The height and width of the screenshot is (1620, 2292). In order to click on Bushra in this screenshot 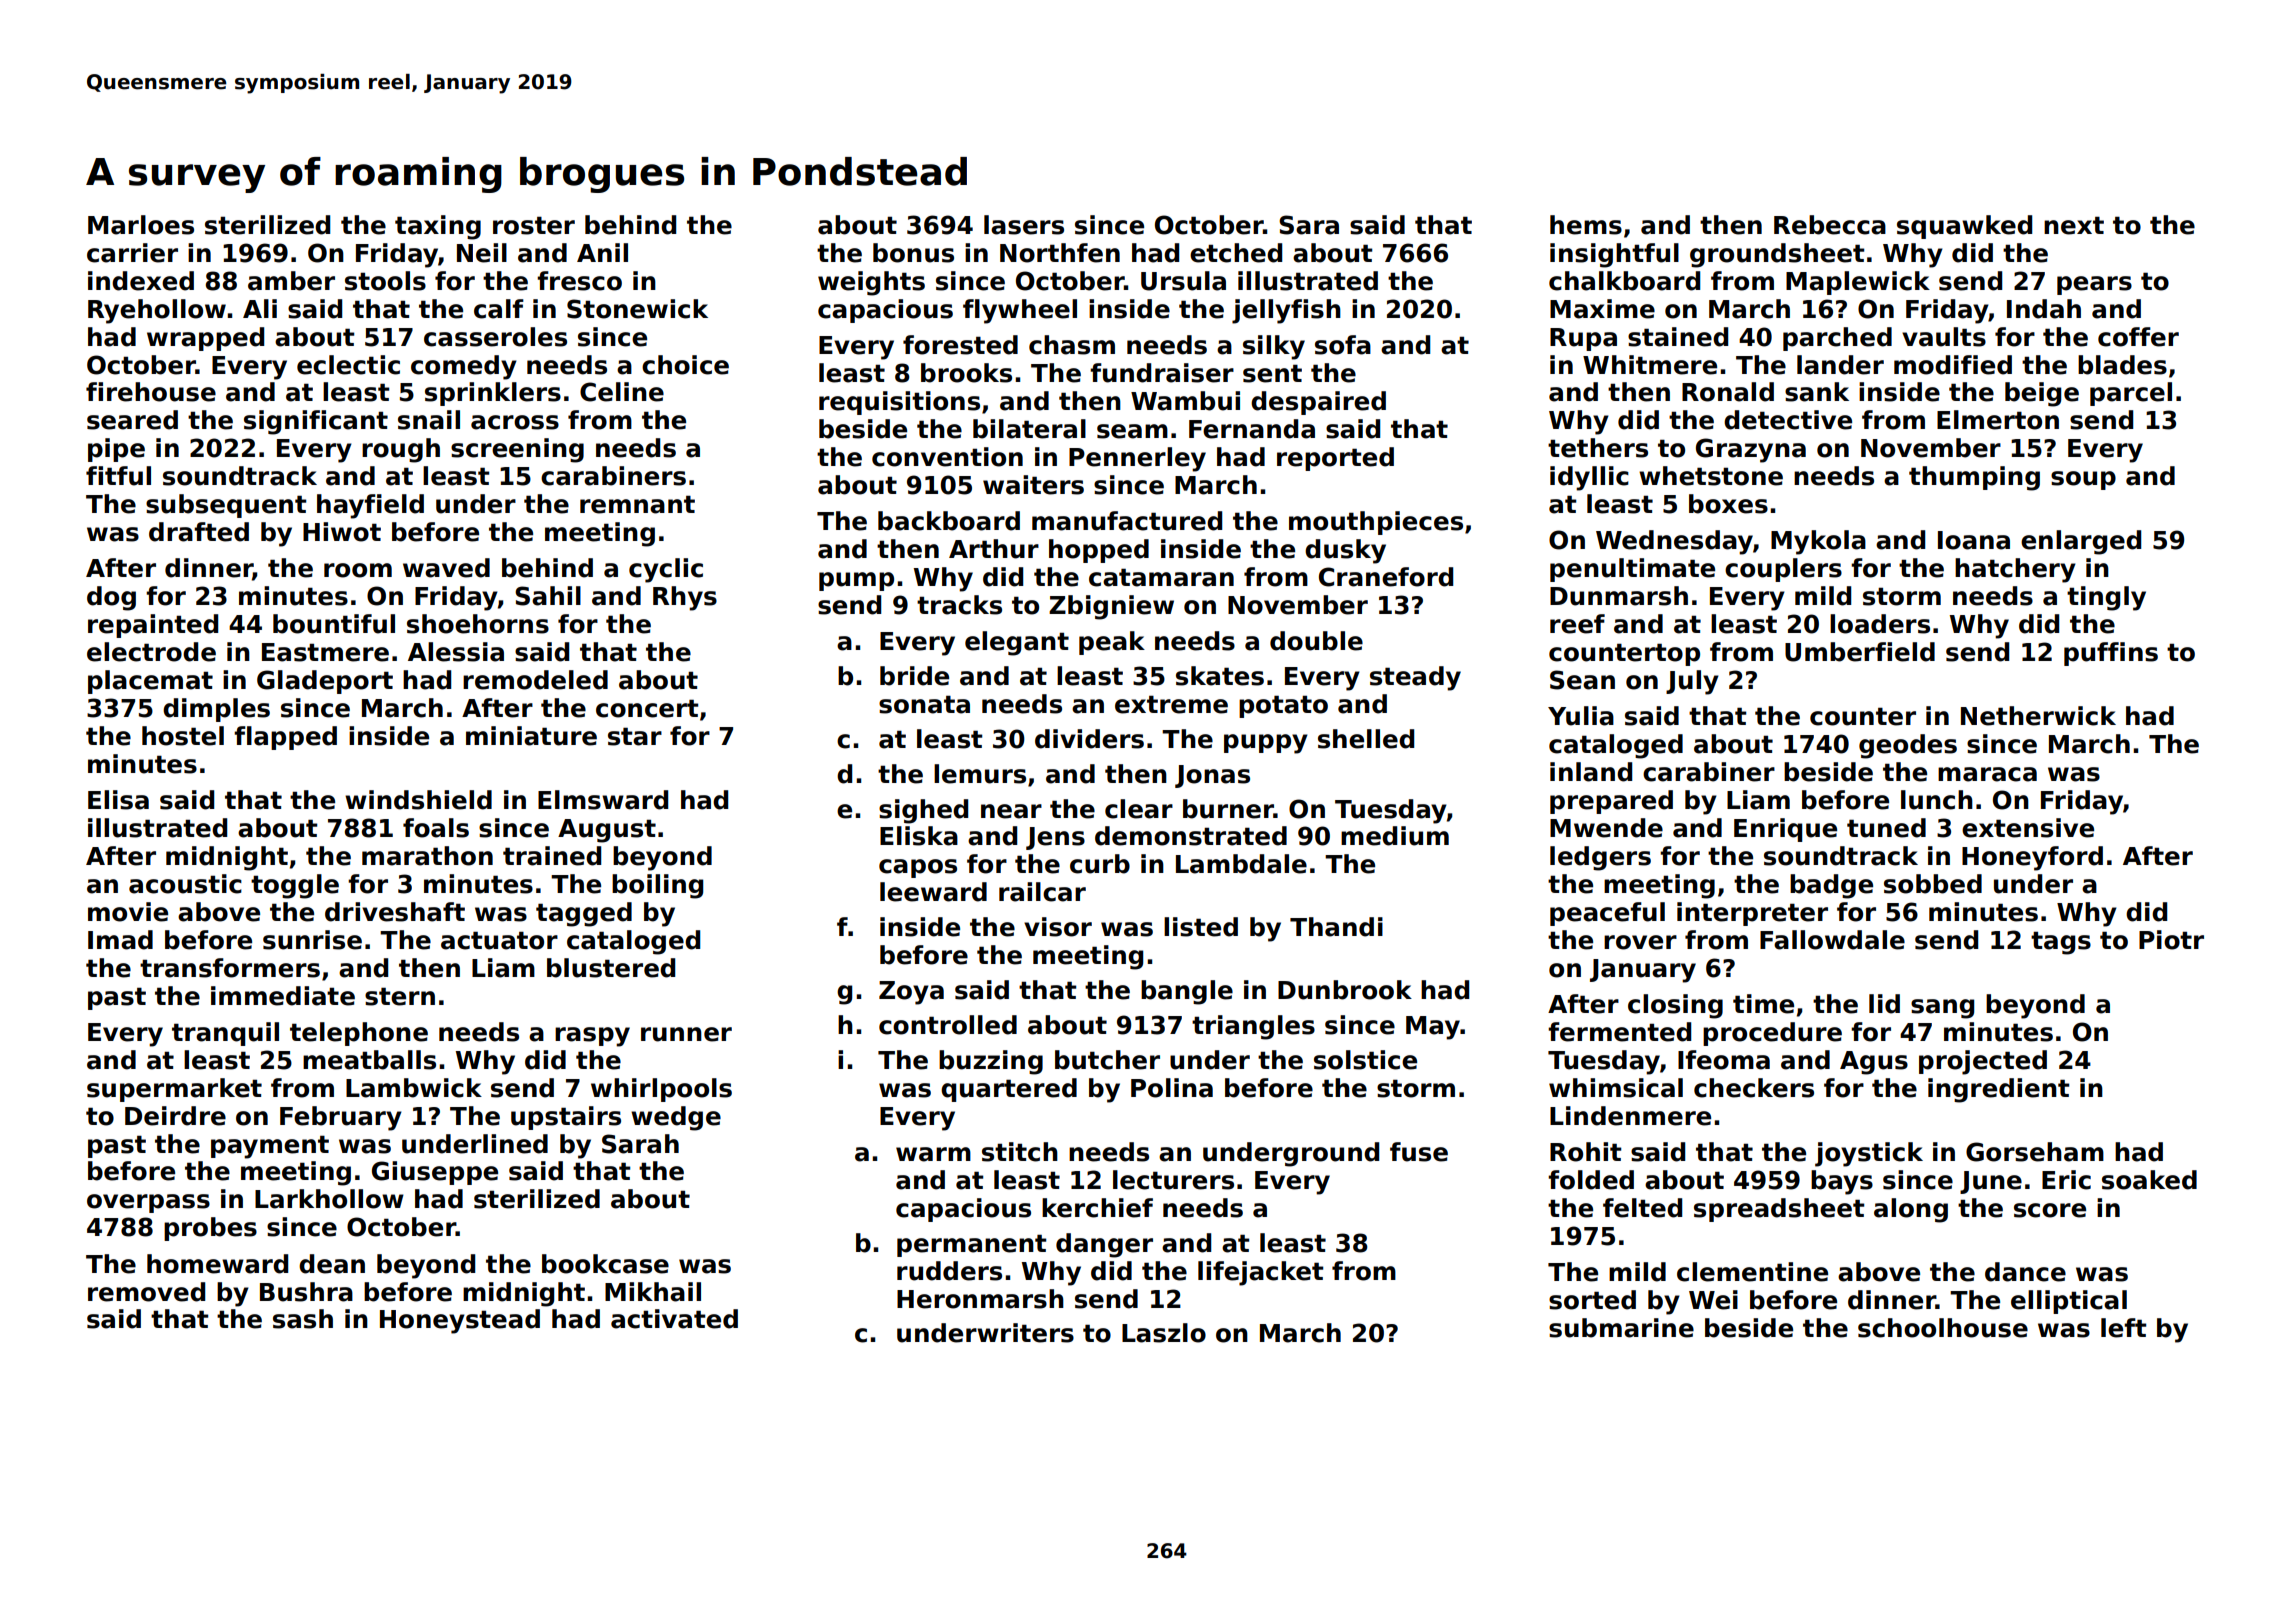, I will do `click(306, 1292)`.
